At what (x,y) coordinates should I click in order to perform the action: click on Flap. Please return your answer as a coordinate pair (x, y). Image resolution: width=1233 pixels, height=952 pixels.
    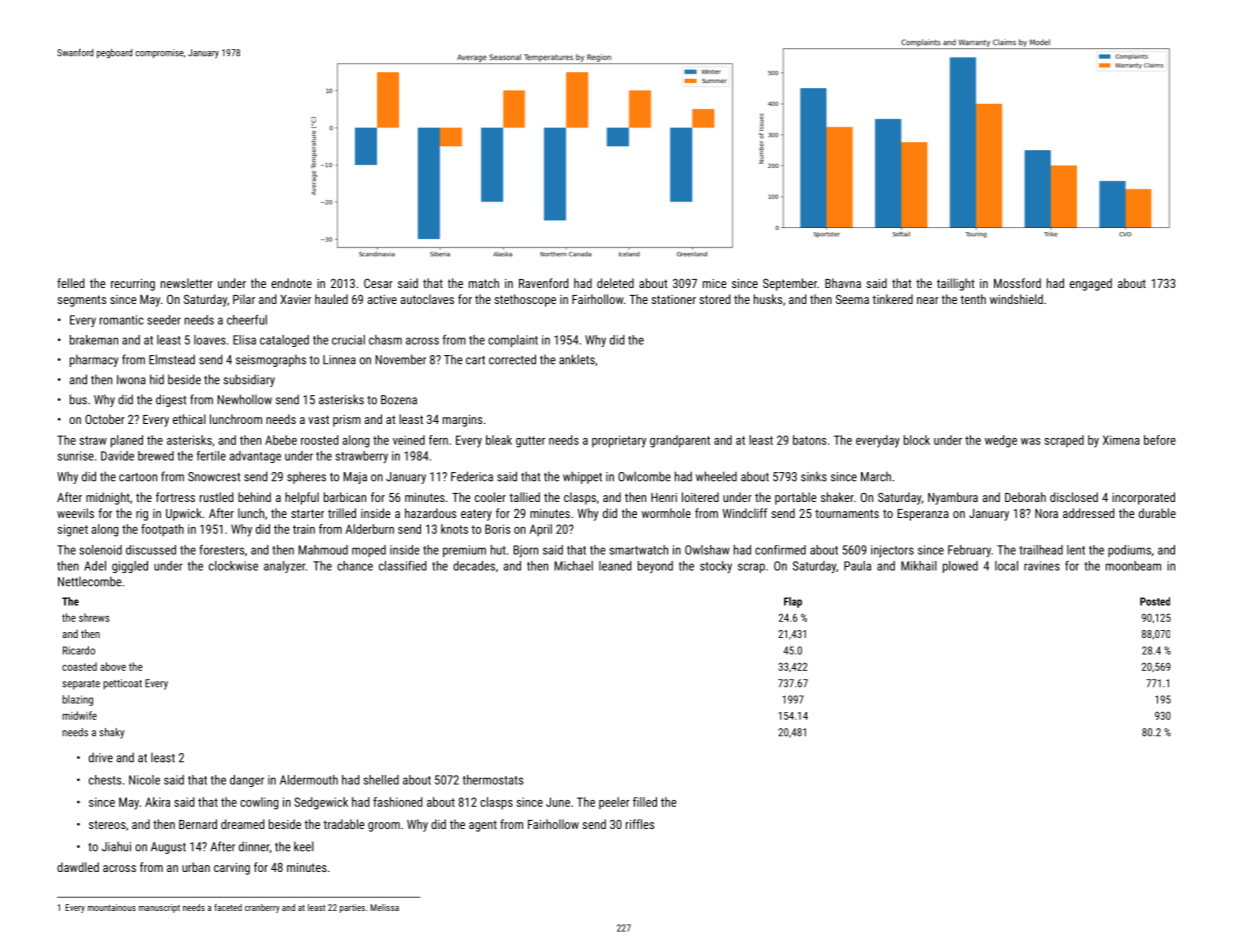
    Looking at the image, I should click on (793, 602).
